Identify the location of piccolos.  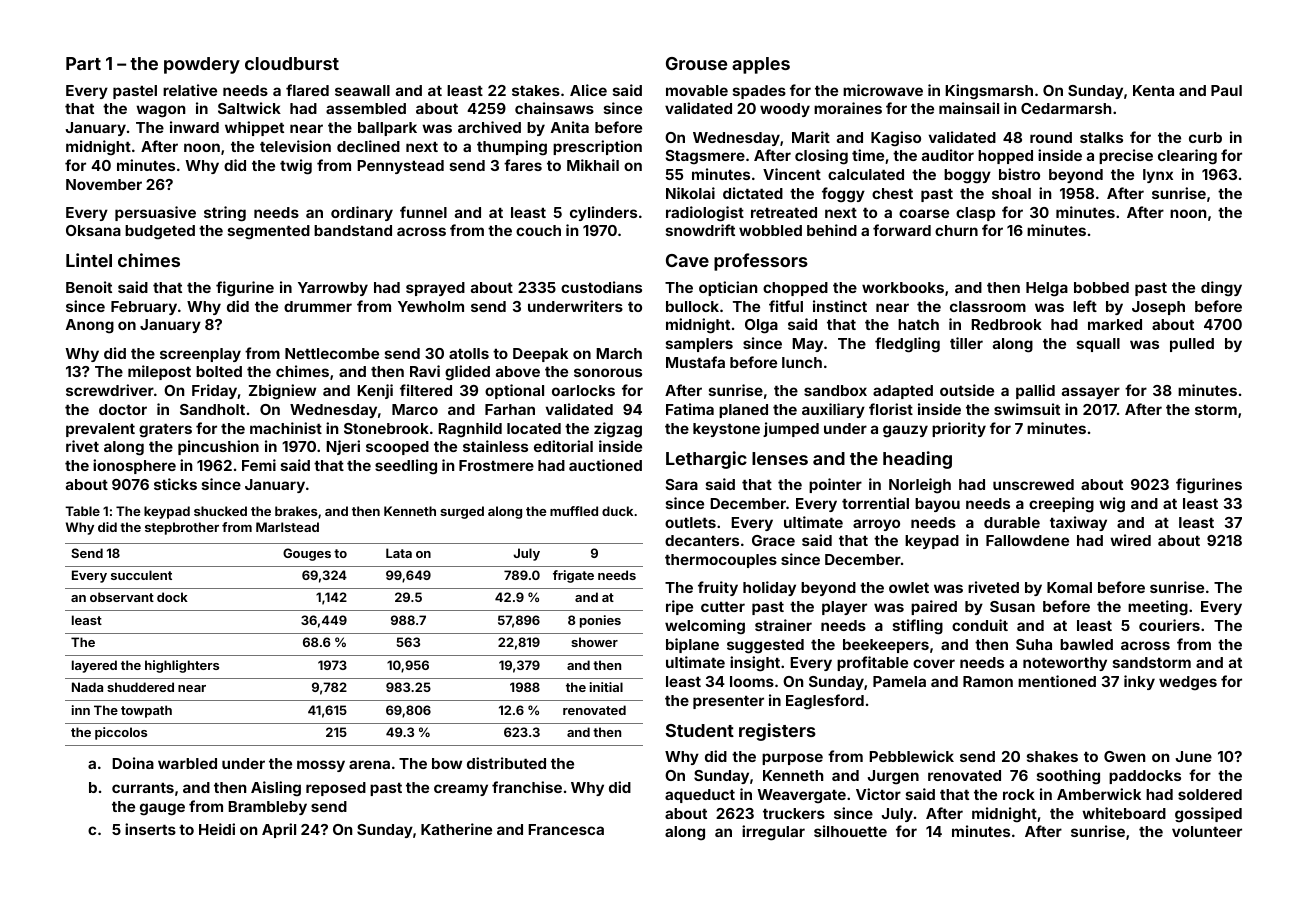
(121, 733).
